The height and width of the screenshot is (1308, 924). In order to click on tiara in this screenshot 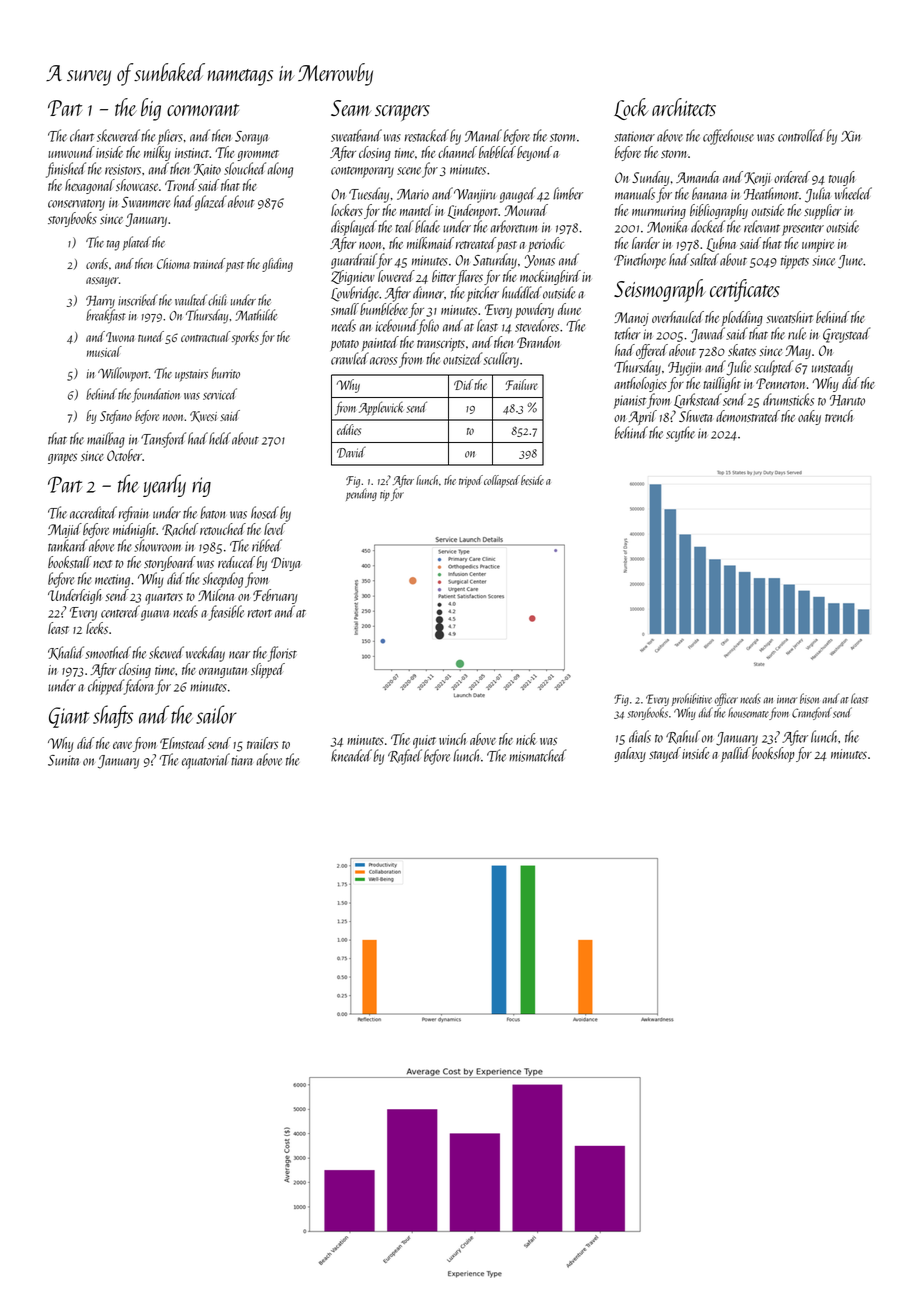, I will do `click(242, 760)`.
